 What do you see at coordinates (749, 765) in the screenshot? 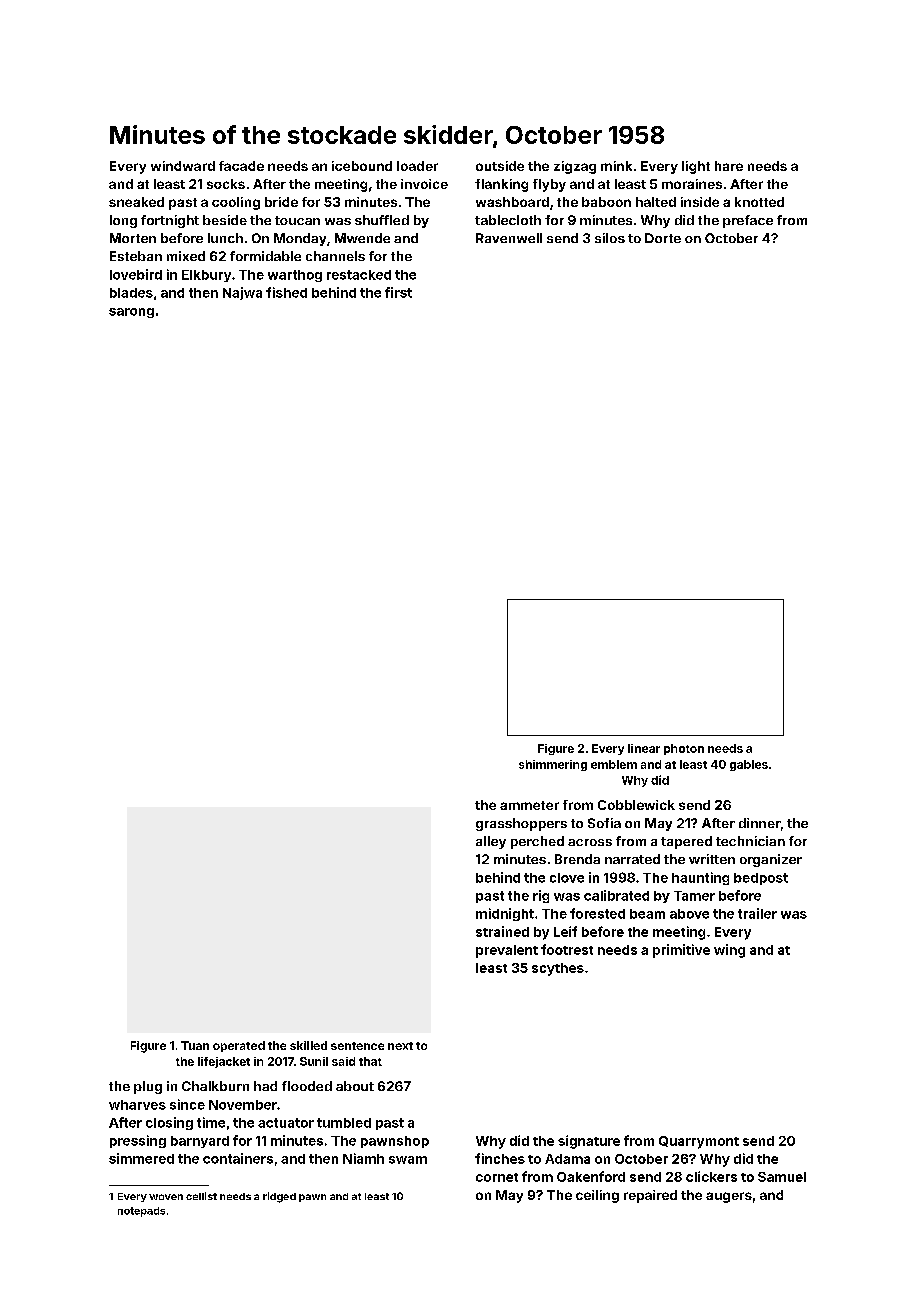
I see `gables` at bounding box center [749, 765].
